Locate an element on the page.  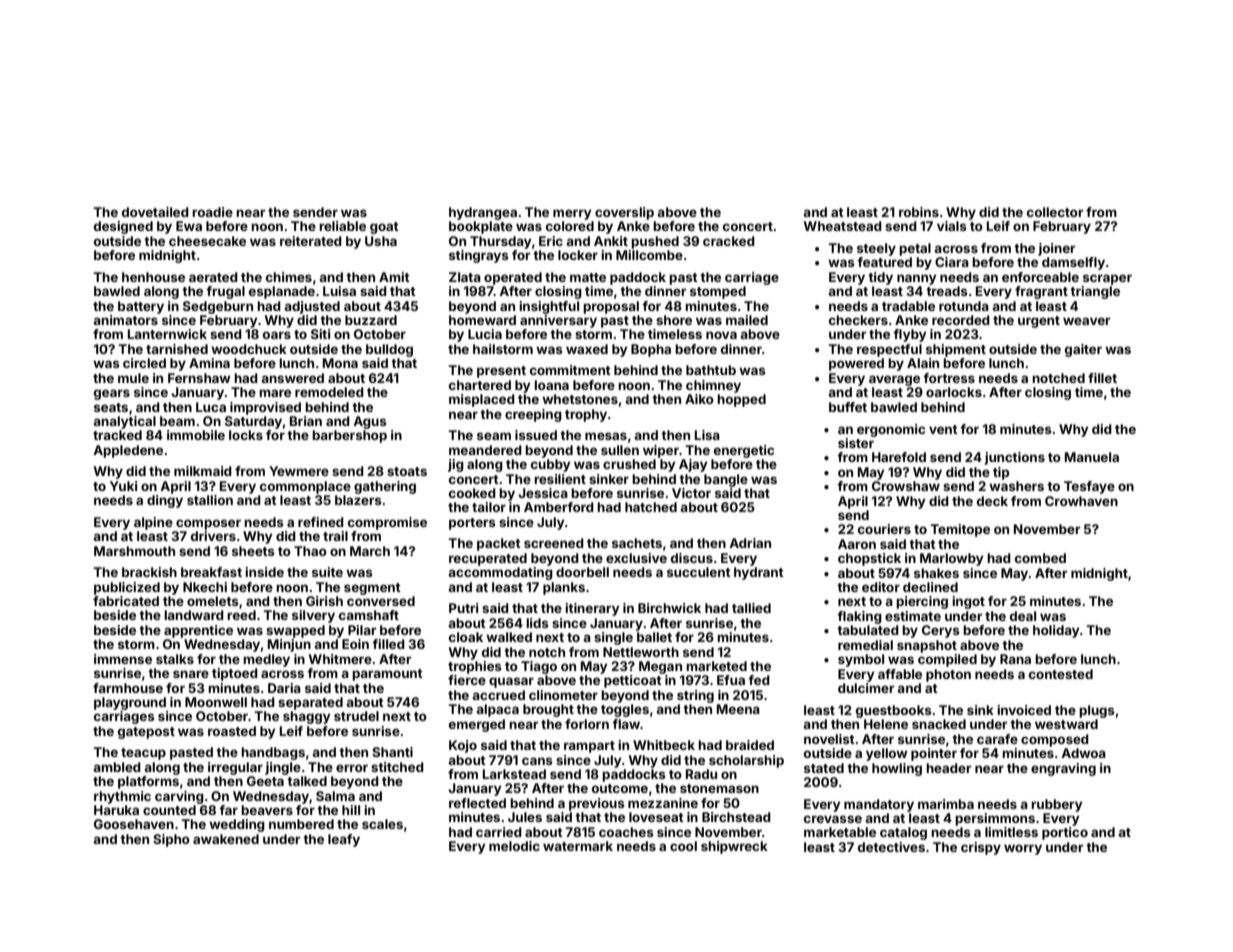
collector is located at coordinates (1055, 212).
